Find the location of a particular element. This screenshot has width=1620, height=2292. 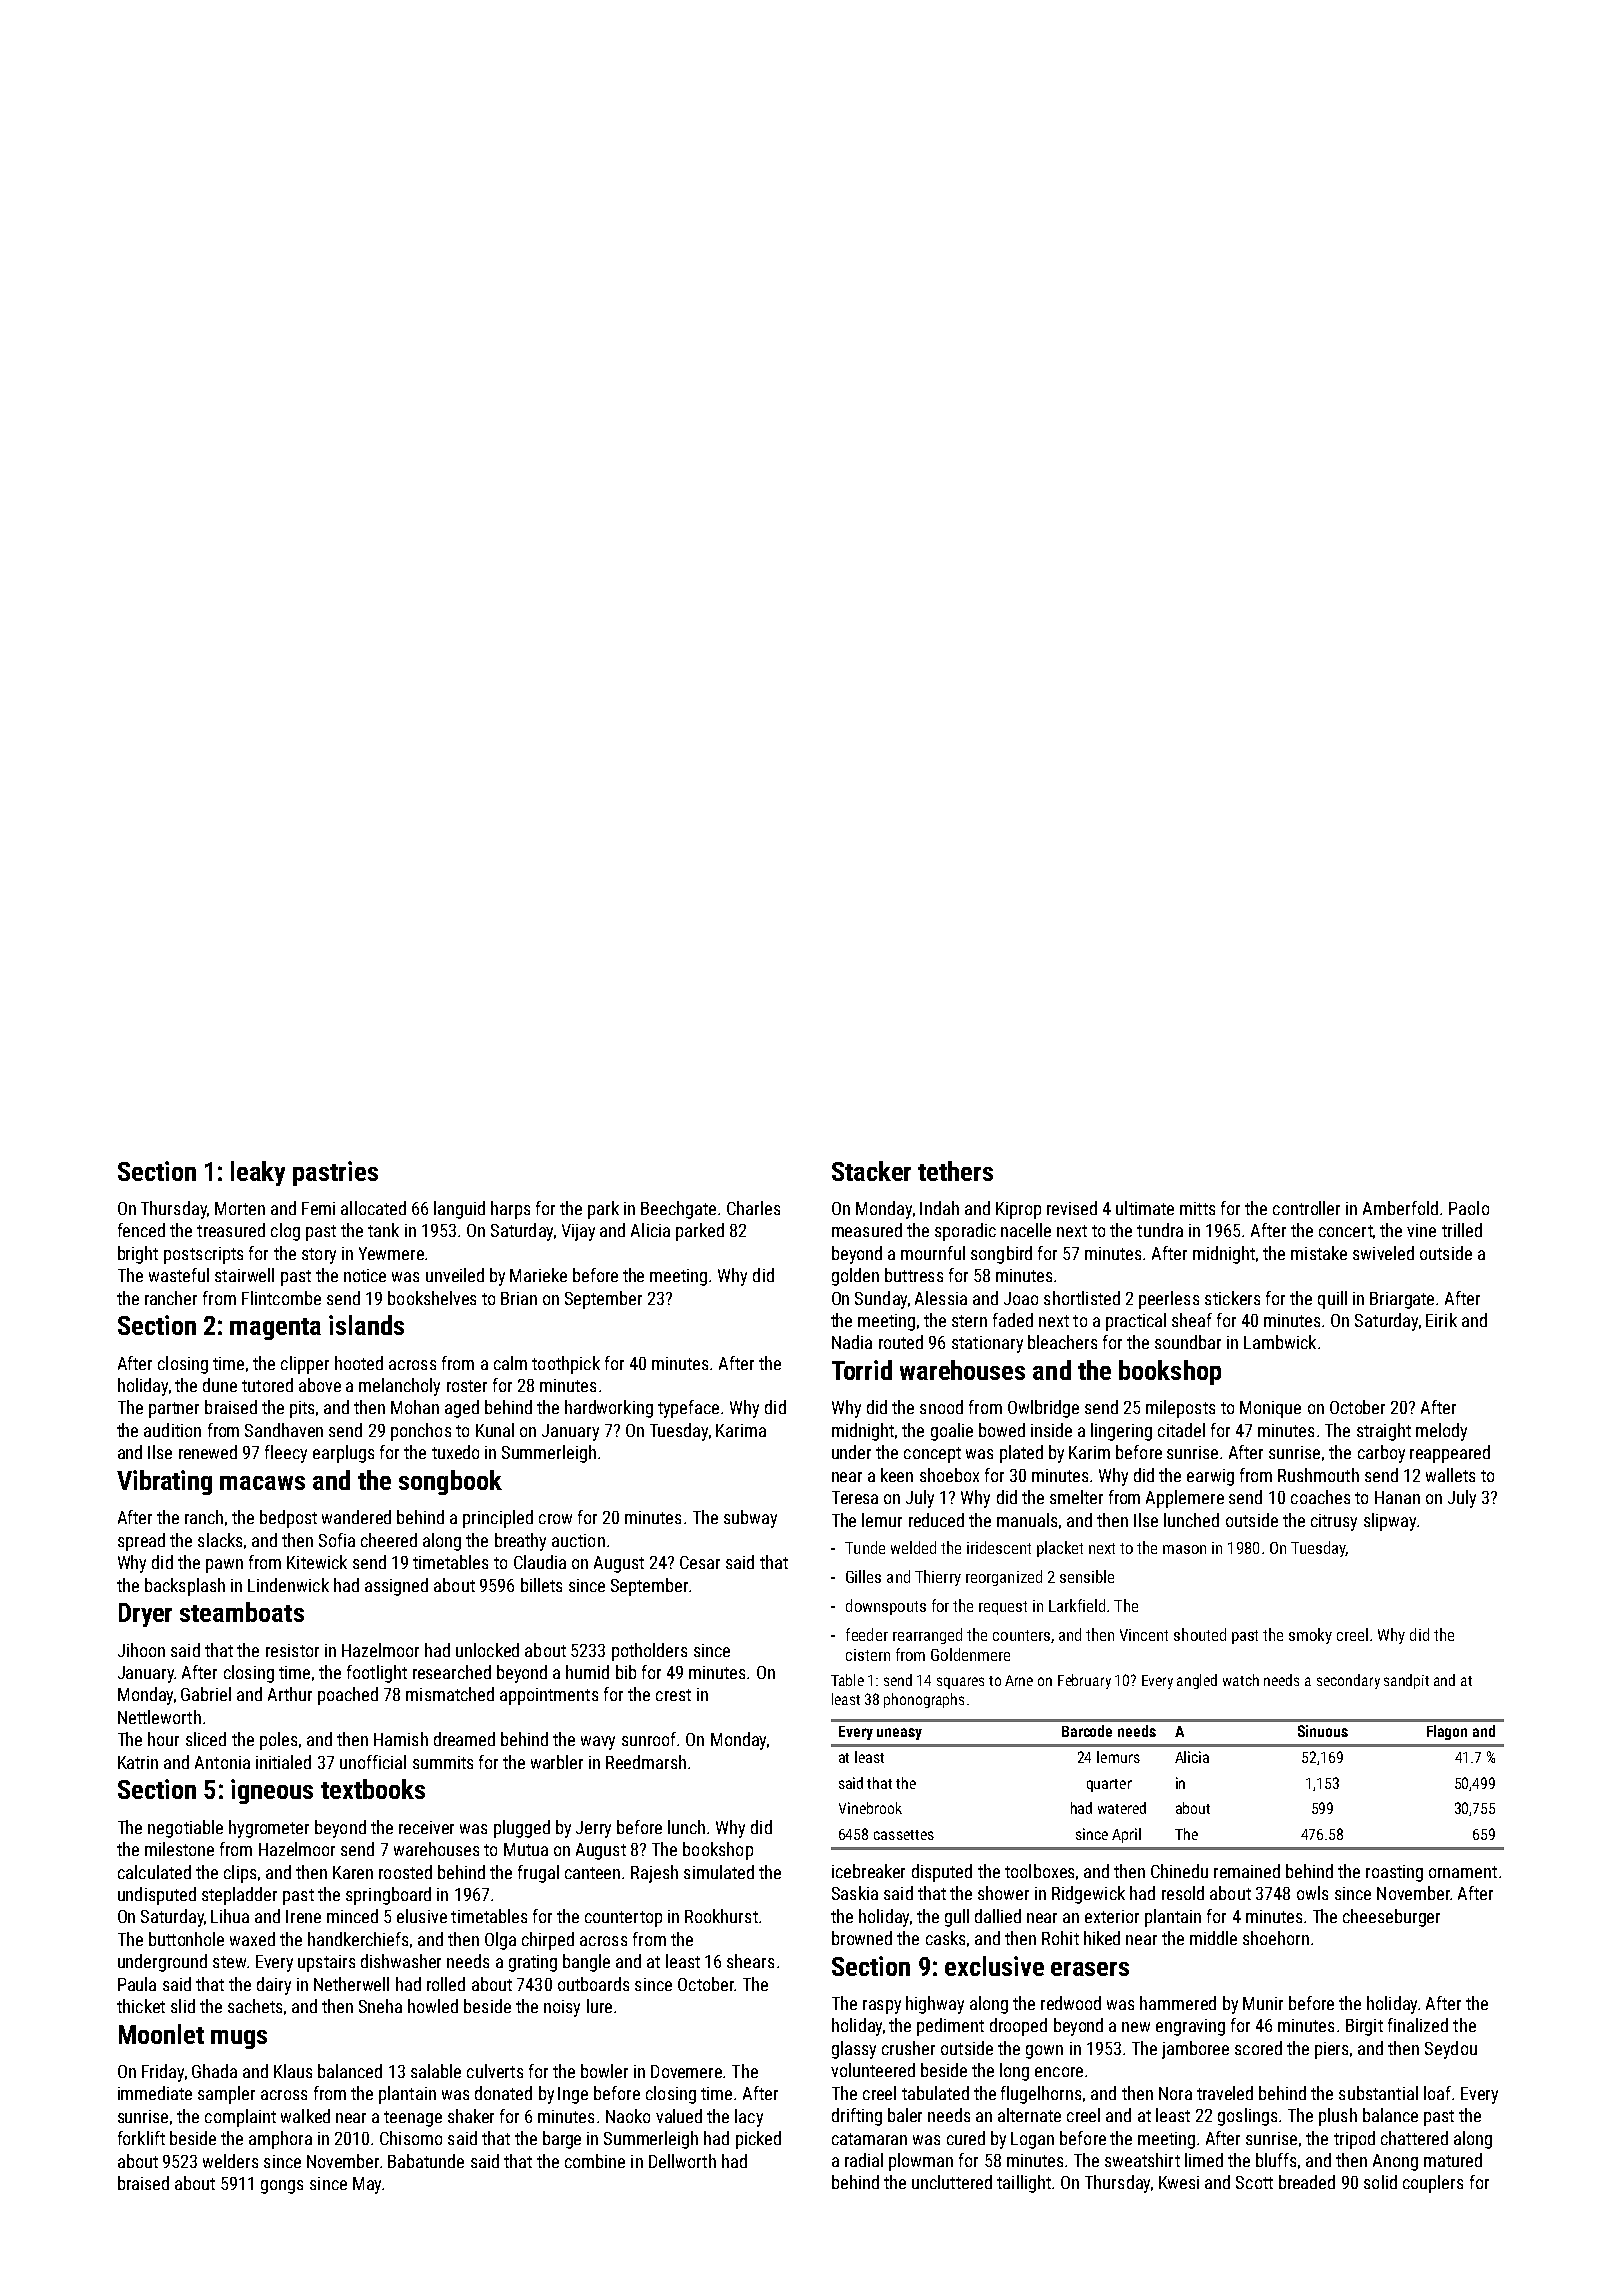

Briargate is located at coordinates (1402, 1300).
